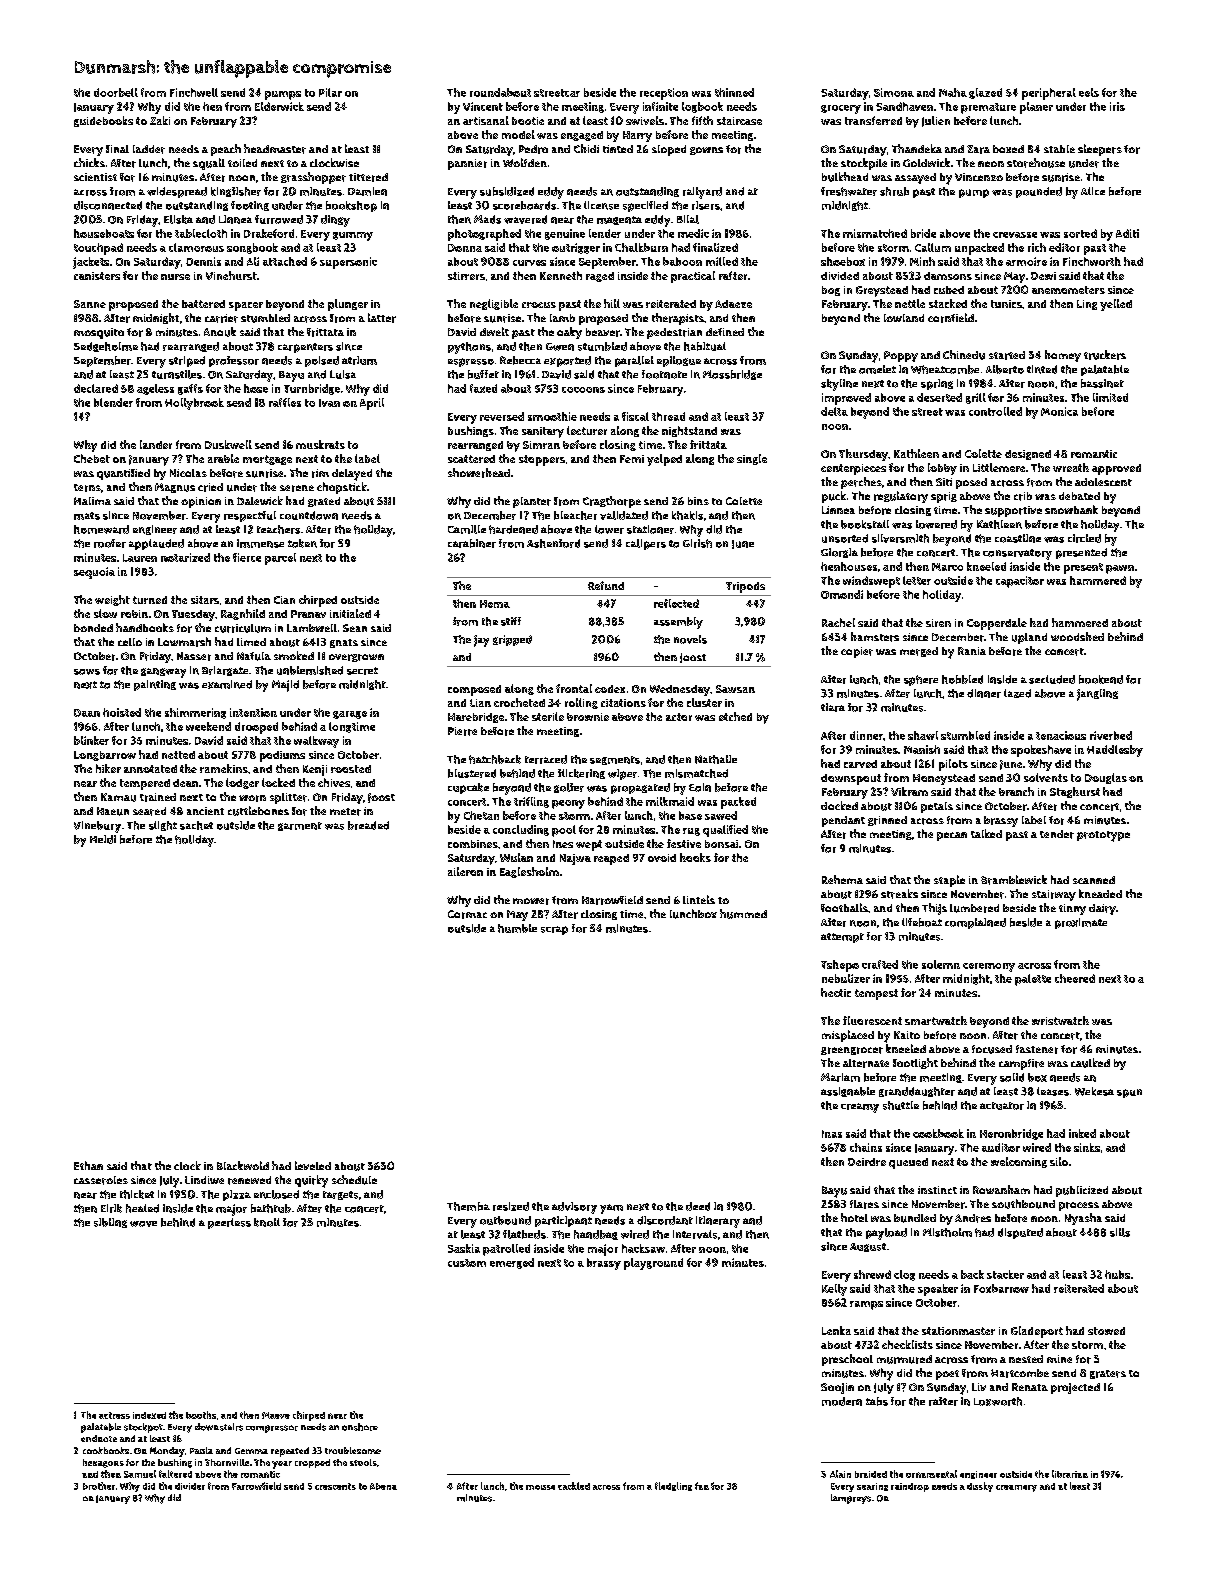  What do you see at coordinates (1103, 836) in the page?
I see `prototype` at bounding box center [1103, 836].
